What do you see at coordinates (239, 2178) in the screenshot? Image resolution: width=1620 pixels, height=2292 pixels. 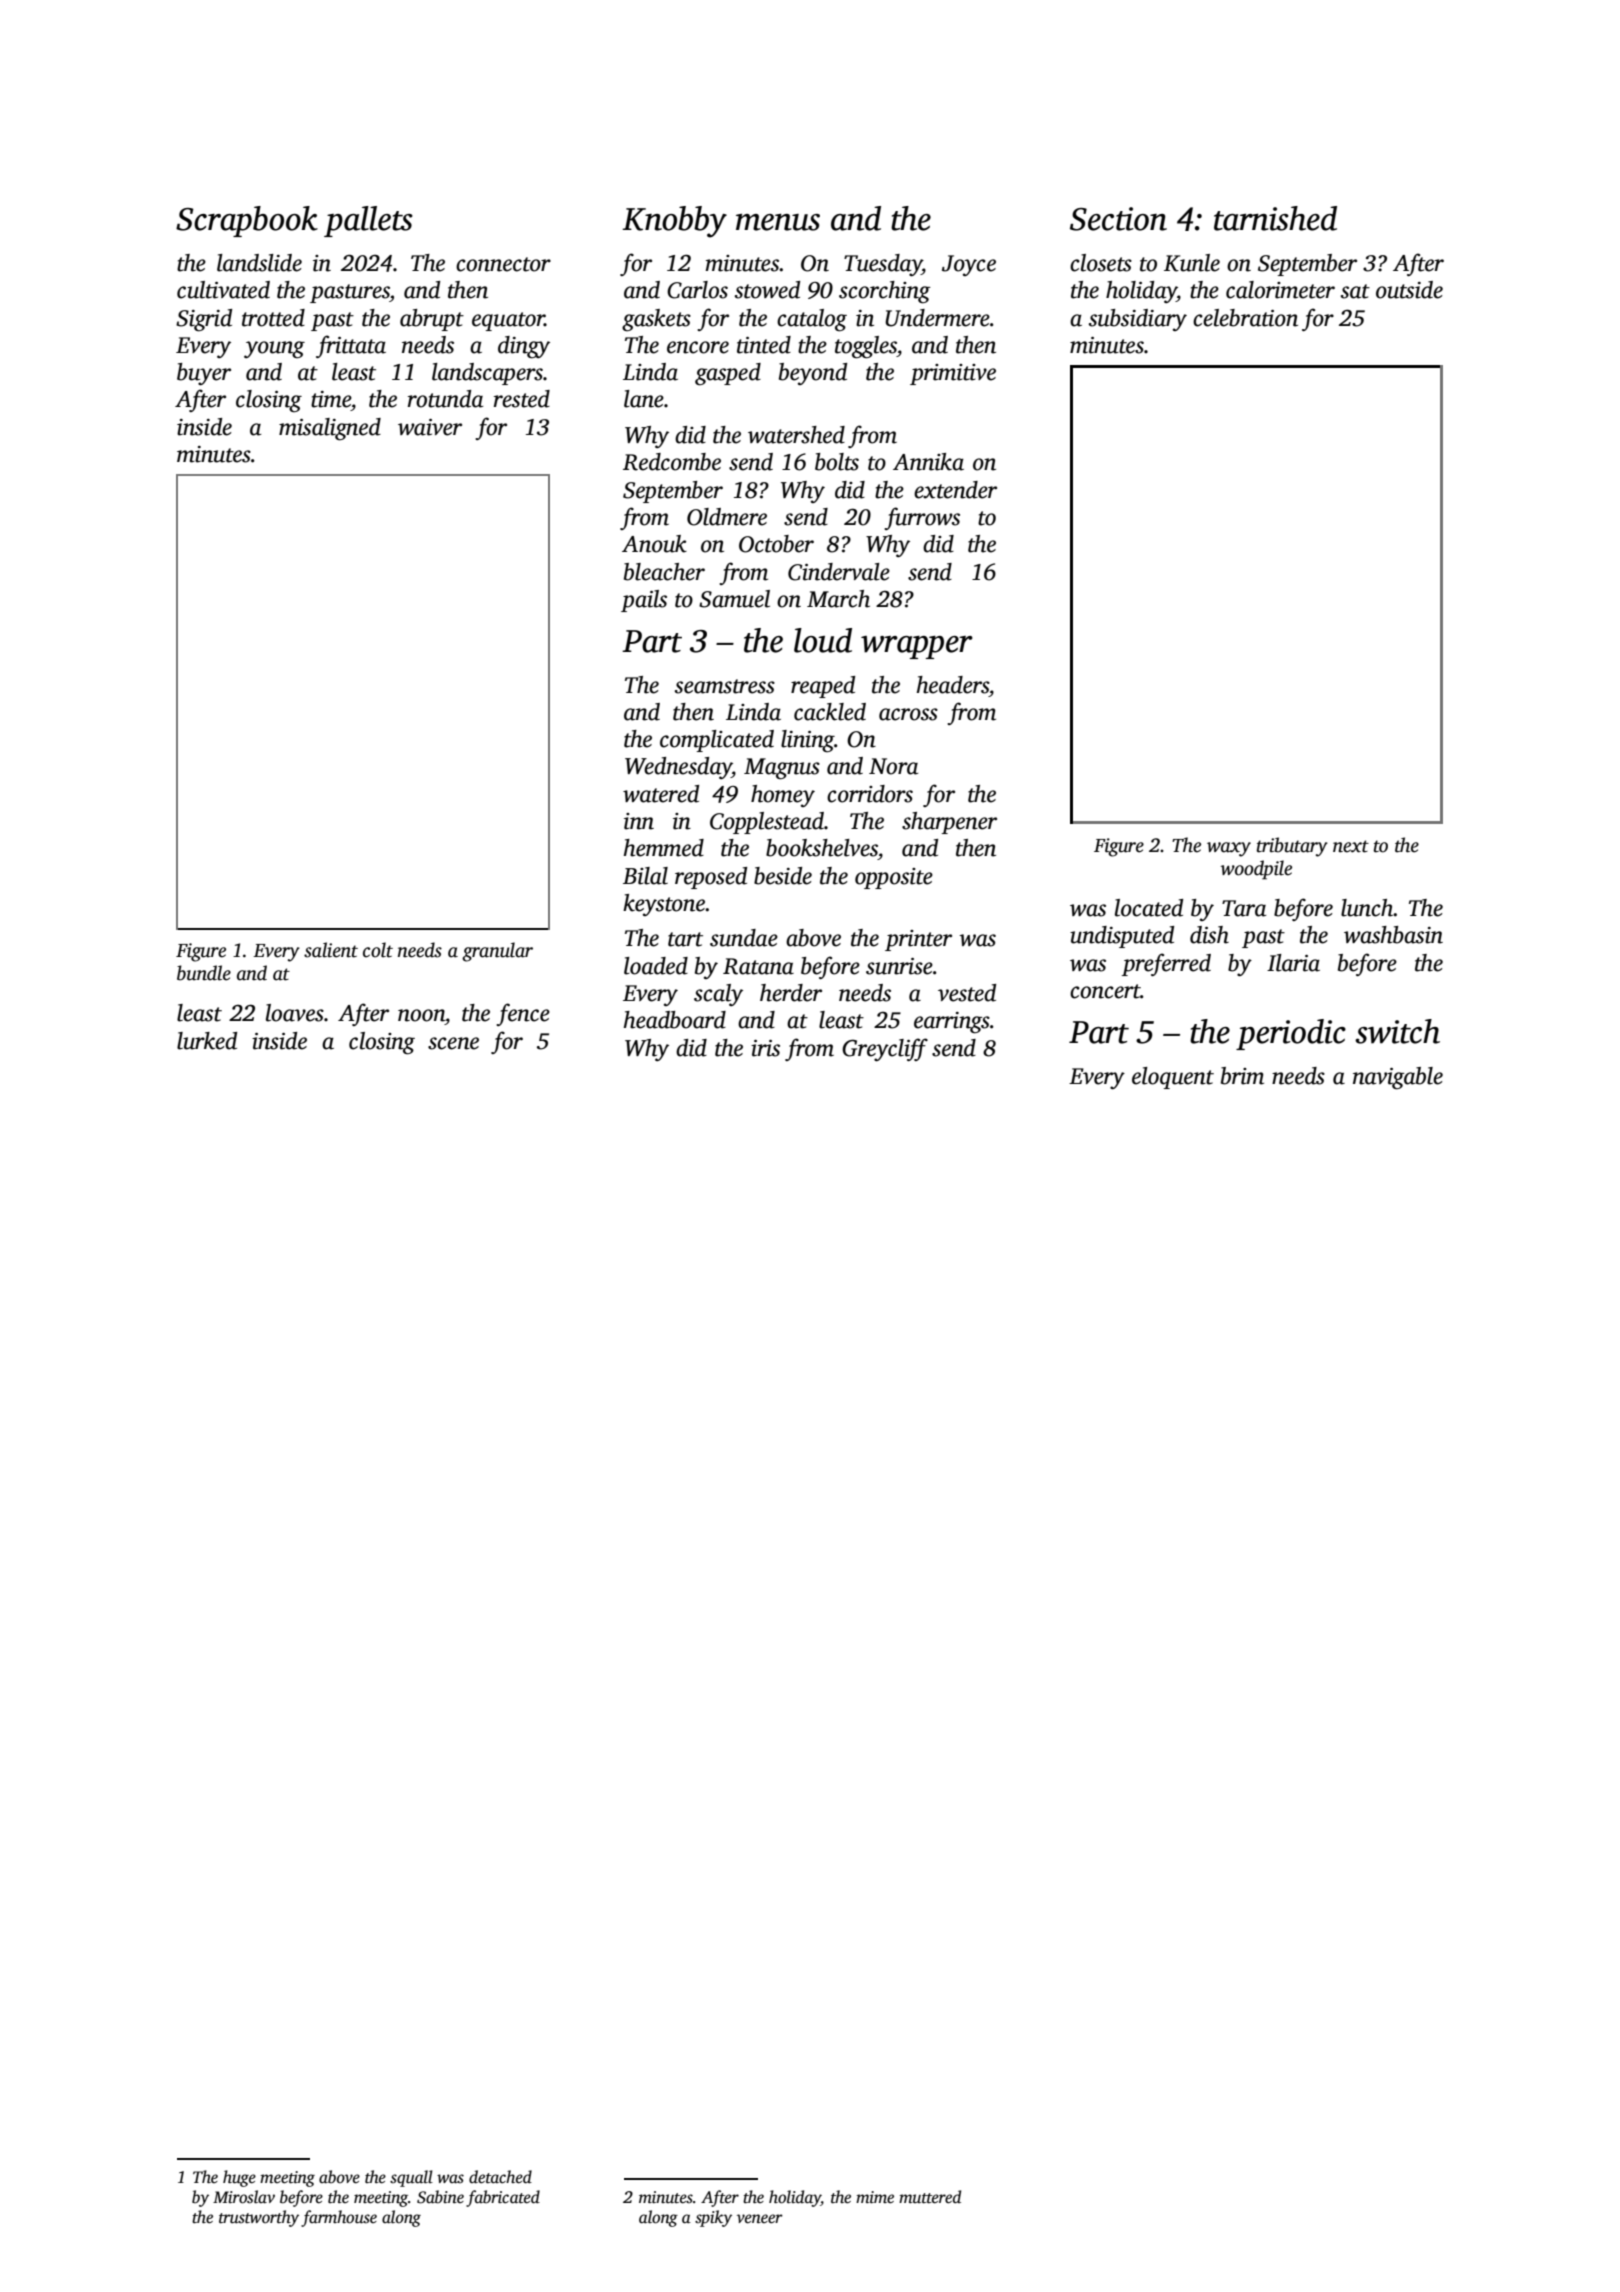 I see `huge` at bounding box center [239, 2178].
